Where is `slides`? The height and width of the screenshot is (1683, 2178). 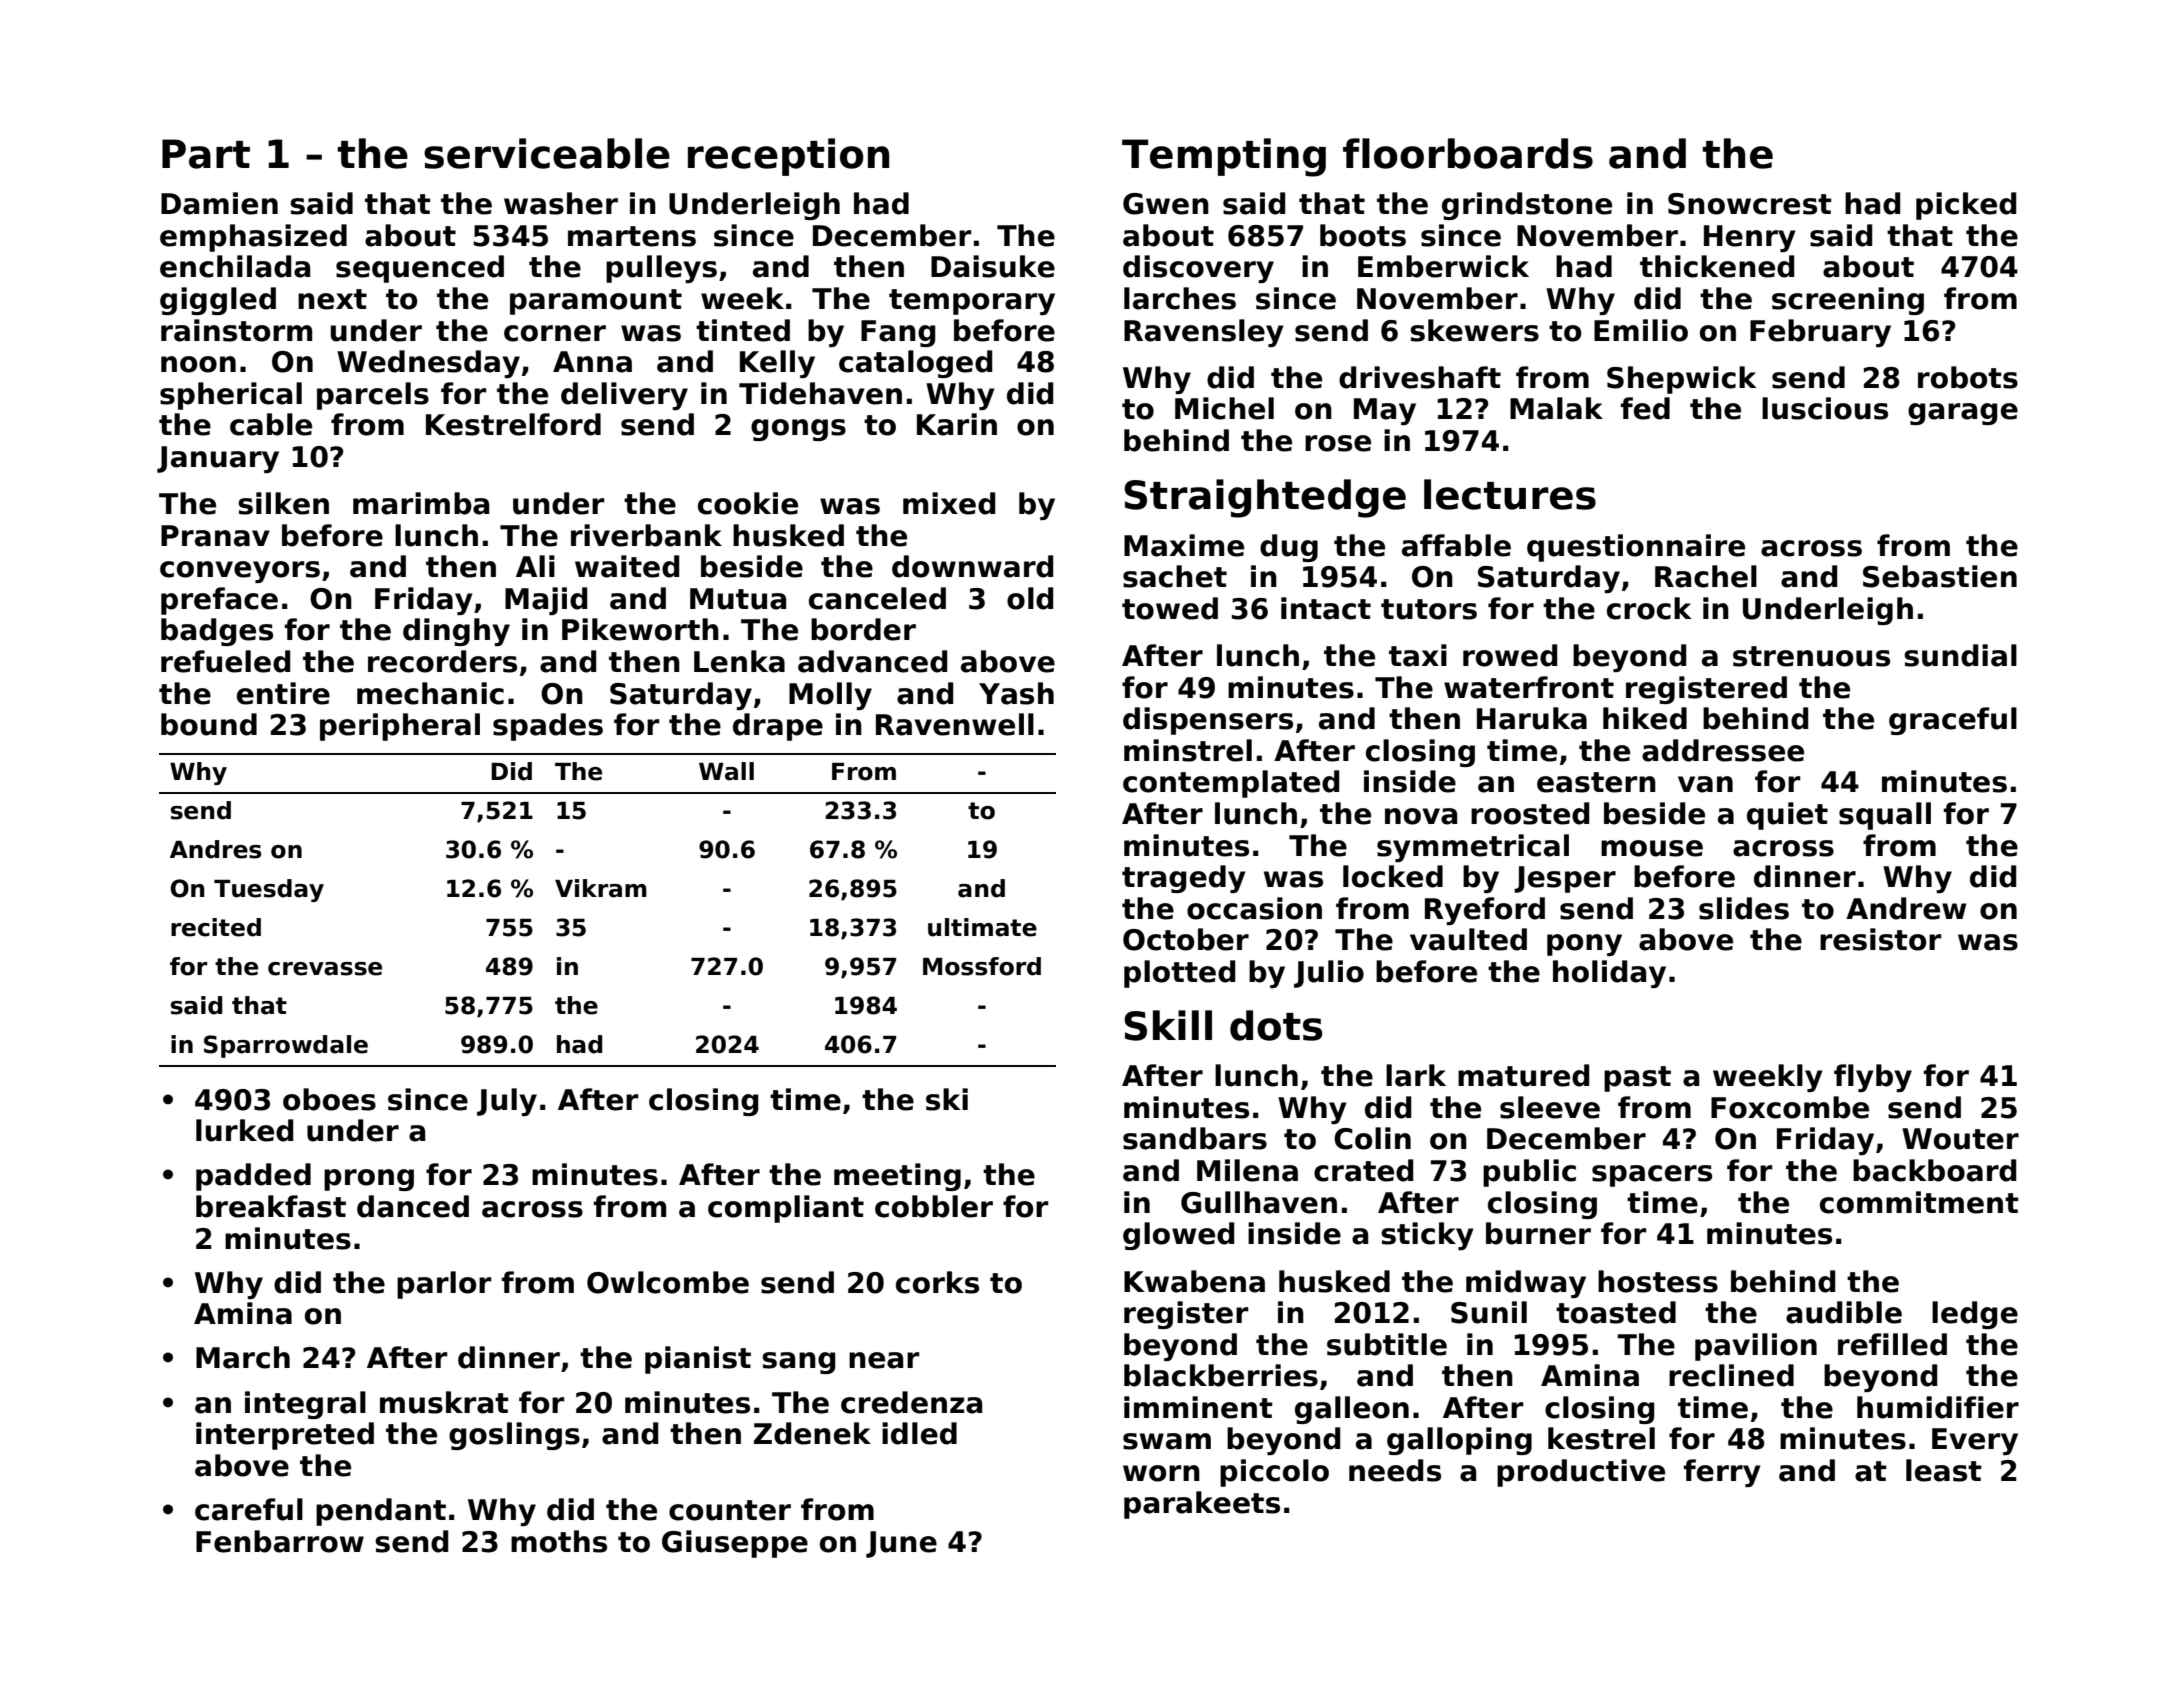
slides is located at coordinates (1744, 908).
